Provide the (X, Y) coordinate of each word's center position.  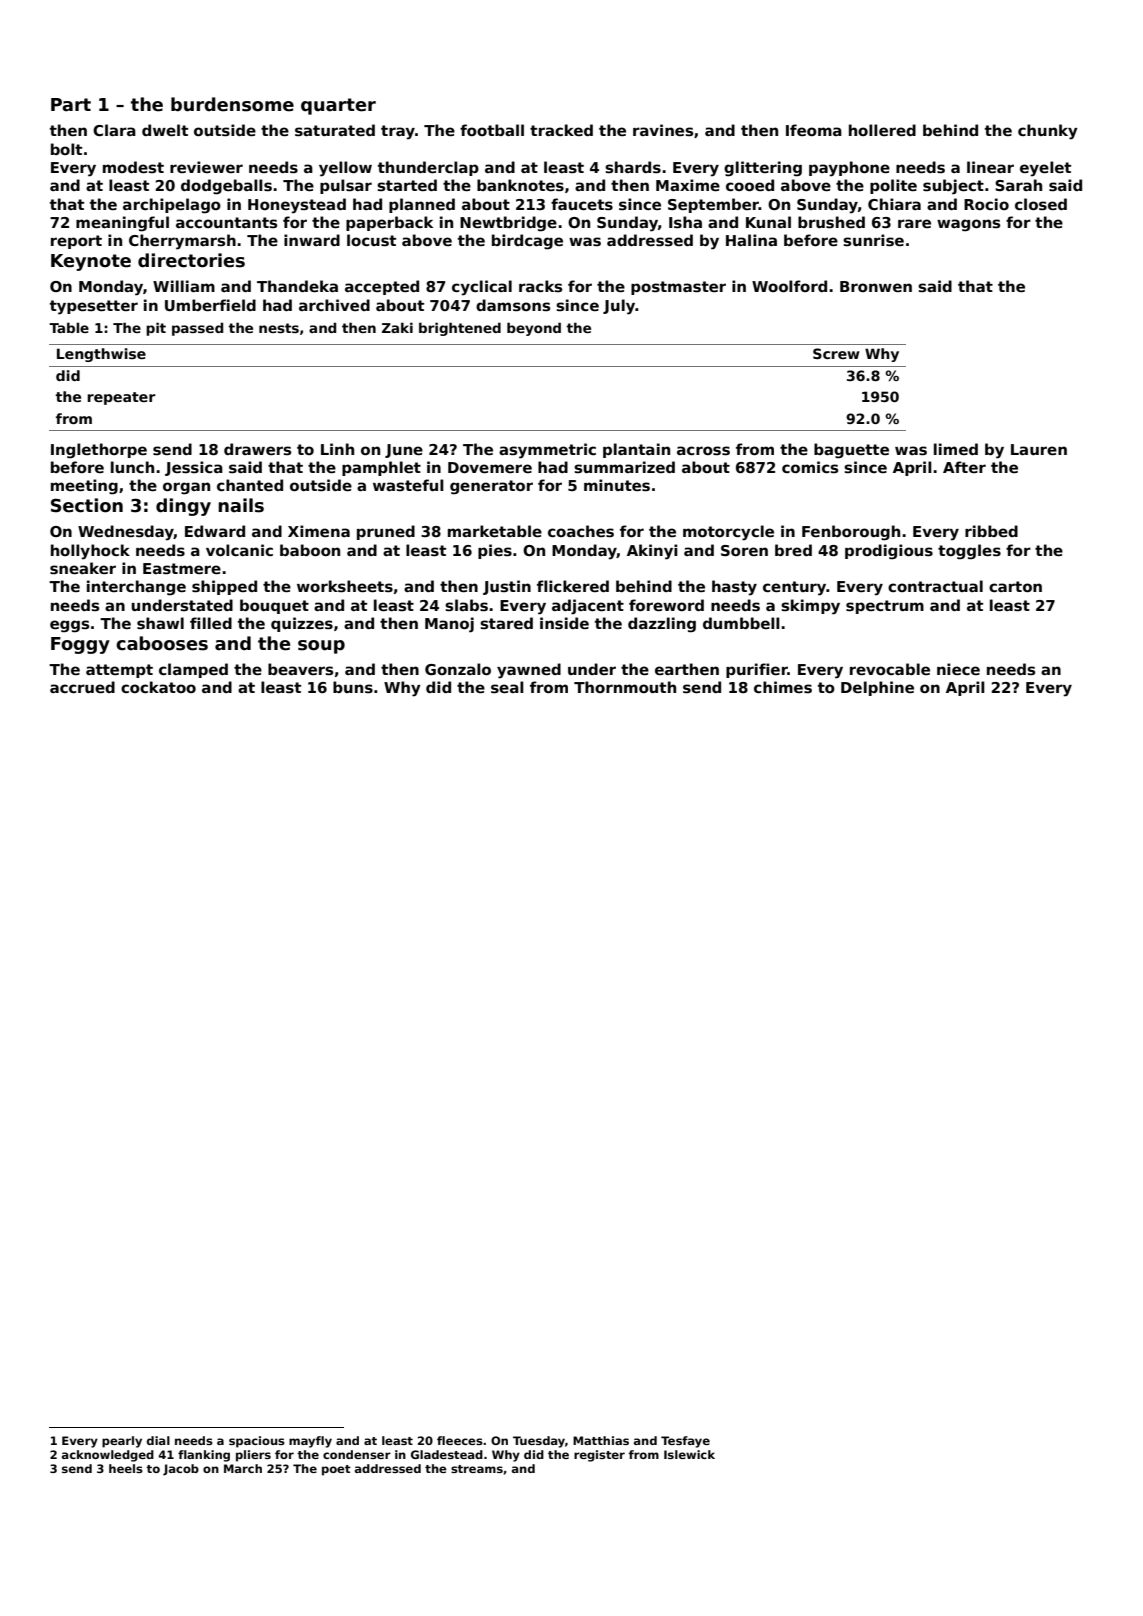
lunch (132, 467)
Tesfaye (685, 1442)
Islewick (689, 1454)
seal (507, 687)
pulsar (346, 186)
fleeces (460, 1440)
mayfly (310, 1442)
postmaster (678, 288)
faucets (582, 204)
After (964, 467)
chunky (1048, 132)
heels (126, 1468)
